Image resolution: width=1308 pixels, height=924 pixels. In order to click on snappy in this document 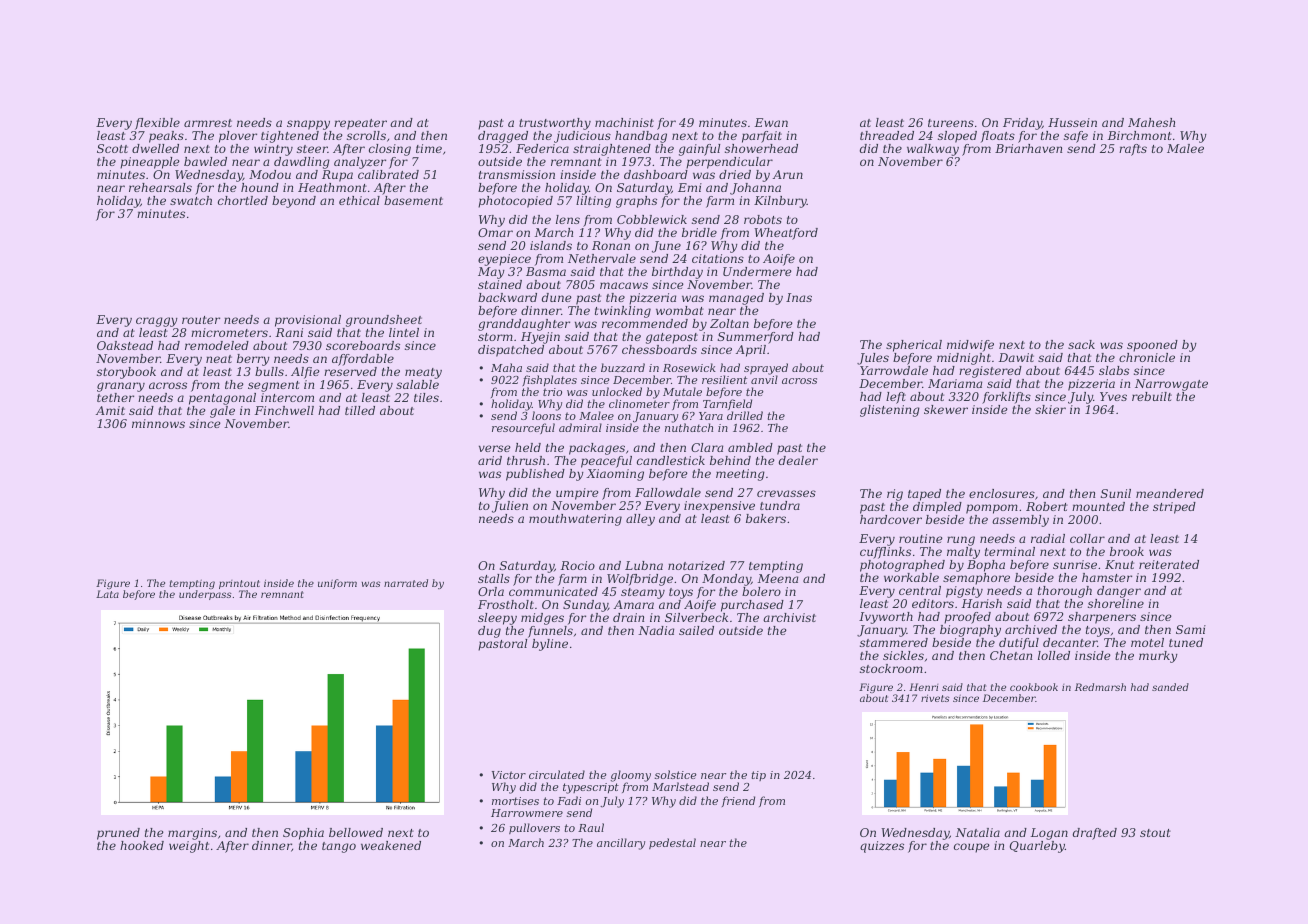, I will do `click(308, 125)`.
